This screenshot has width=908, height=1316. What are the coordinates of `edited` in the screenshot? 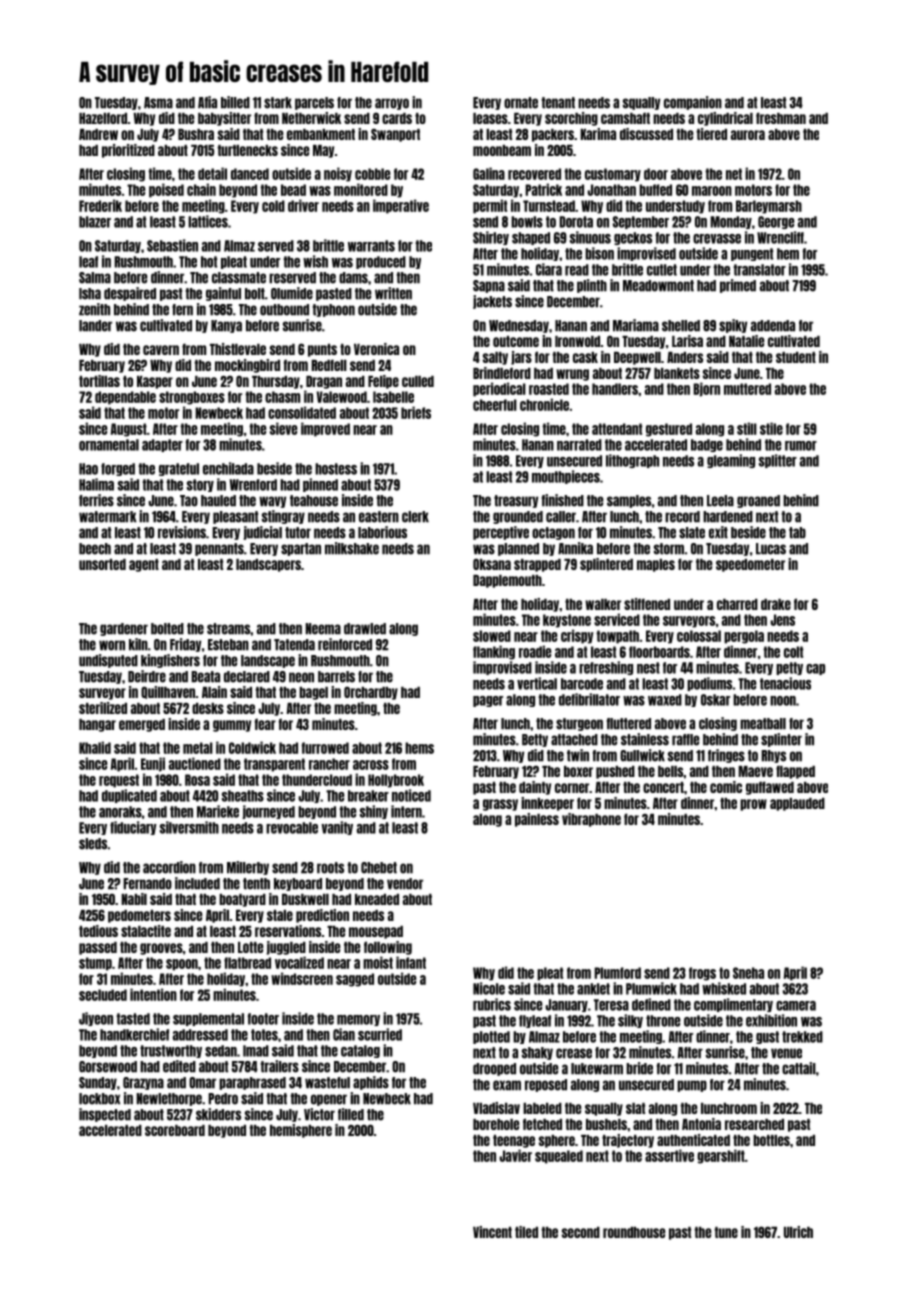 It's located at (179, 1066).
